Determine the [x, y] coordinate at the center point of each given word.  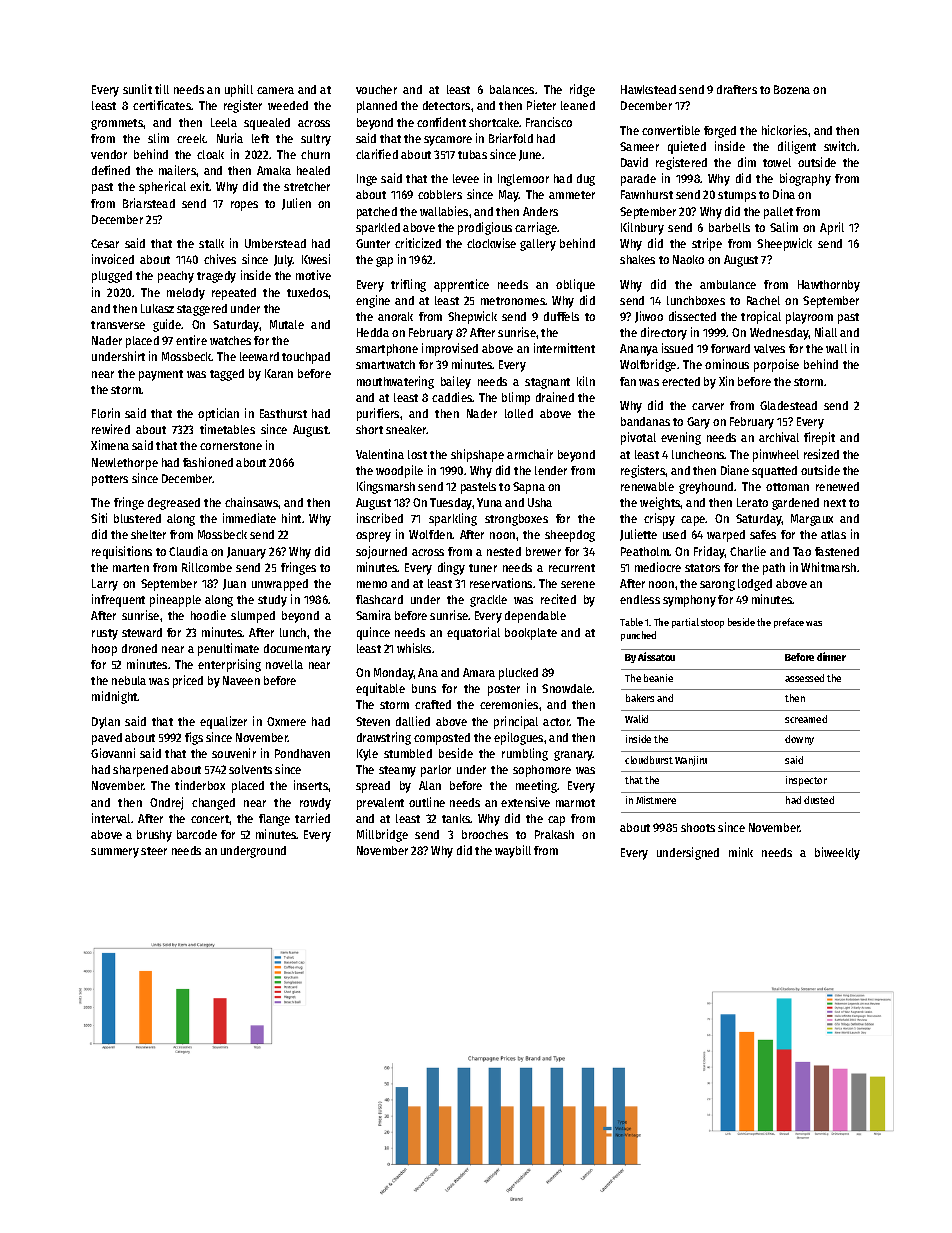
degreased [174, 504]
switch [840, 146]
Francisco [549, 122]
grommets [117, 124]
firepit [819, 438]
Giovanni [113, 753]
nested [504, 551]
